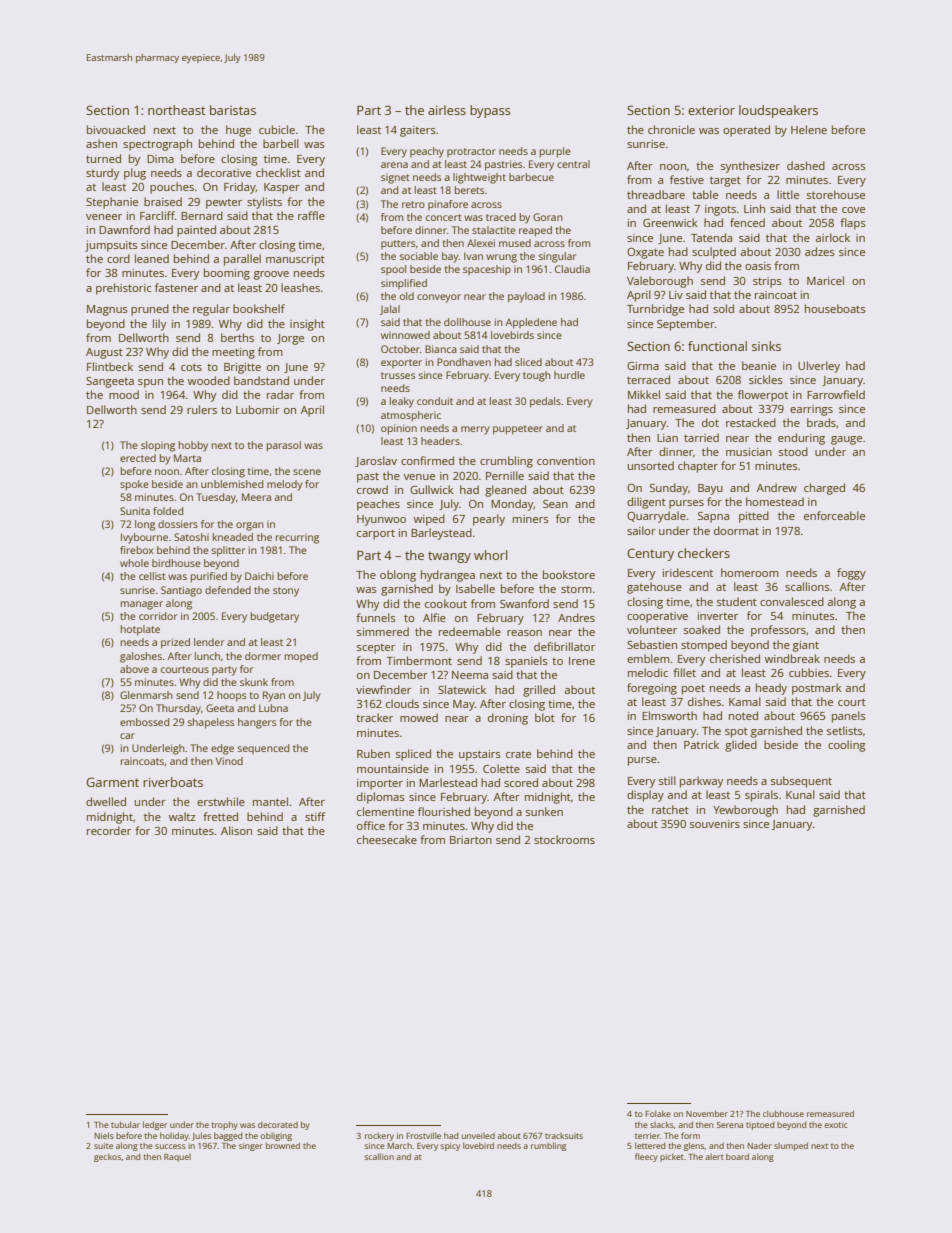 The image size is (952, 1233). I want to click on airless, so click(447, 110).
